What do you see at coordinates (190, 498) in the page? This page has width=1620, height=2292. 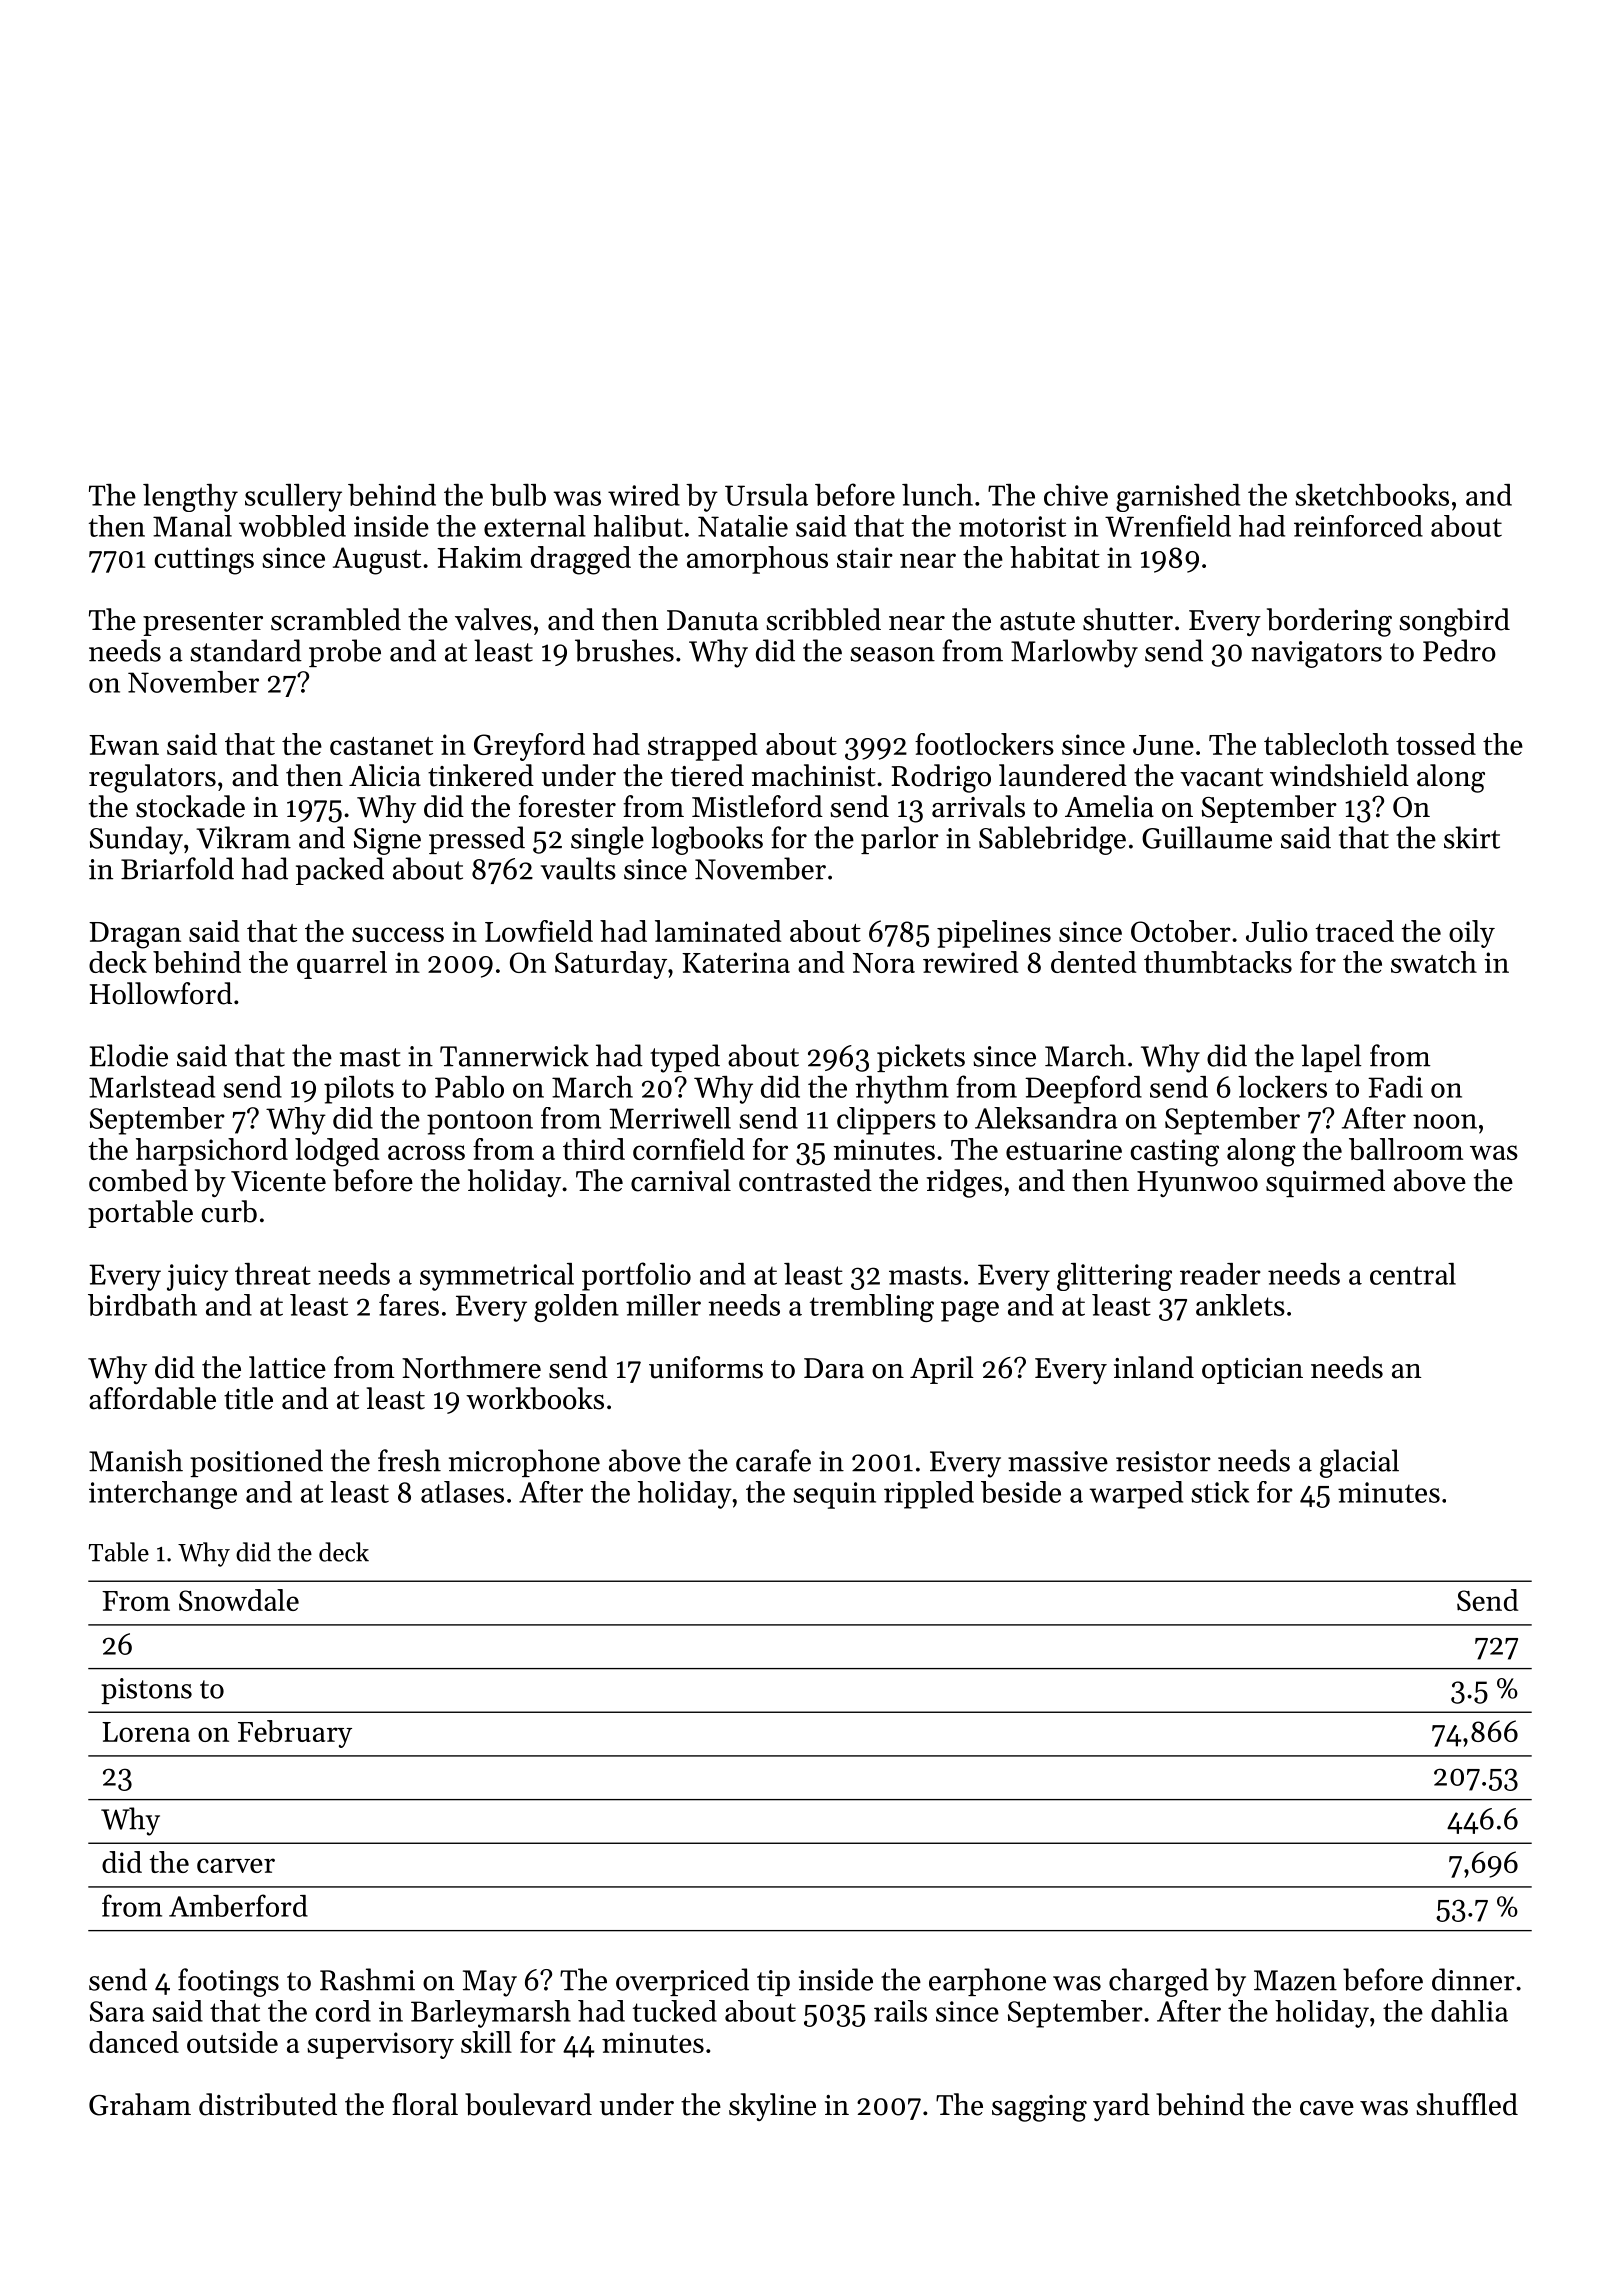 I see `lengthy` at bounding box center [190, 498].
